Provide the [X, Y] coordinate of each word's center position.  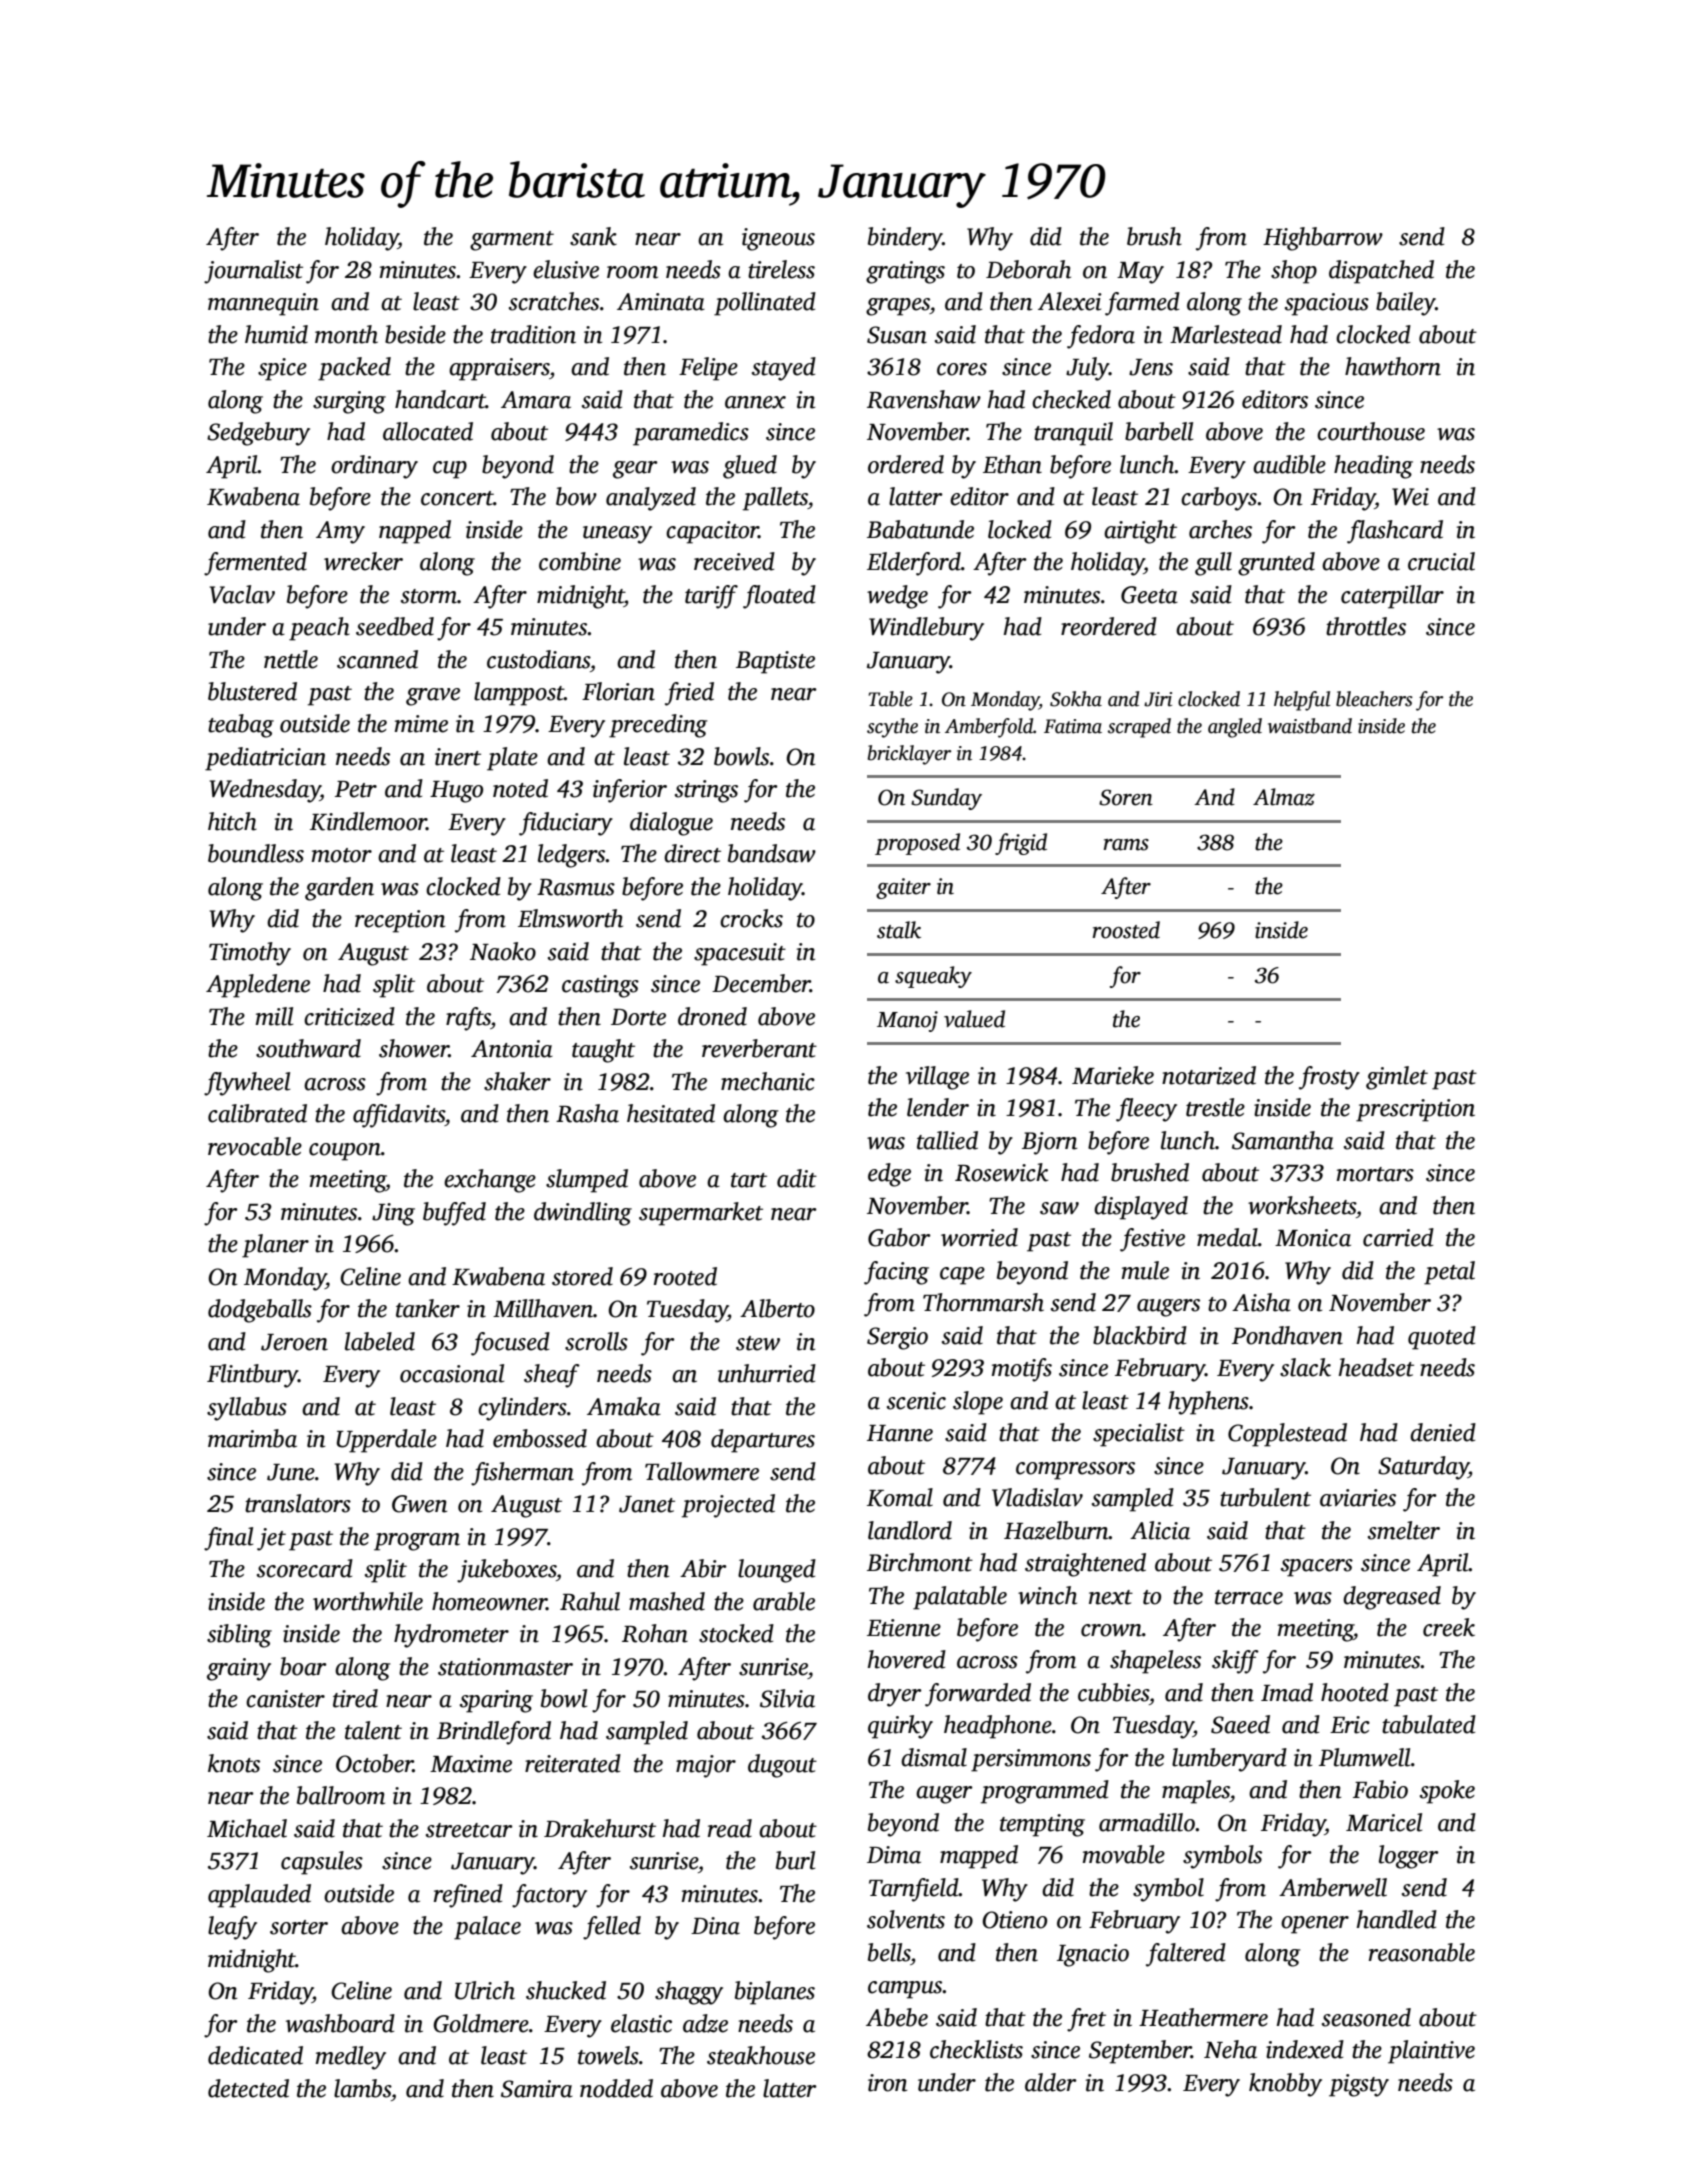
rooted [685, 1276]
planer [275, 1246]
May [1140, 273]
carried [1398, 1237]
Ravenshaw [924, 399]
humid [276, 334]
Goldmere [481, 2023]
